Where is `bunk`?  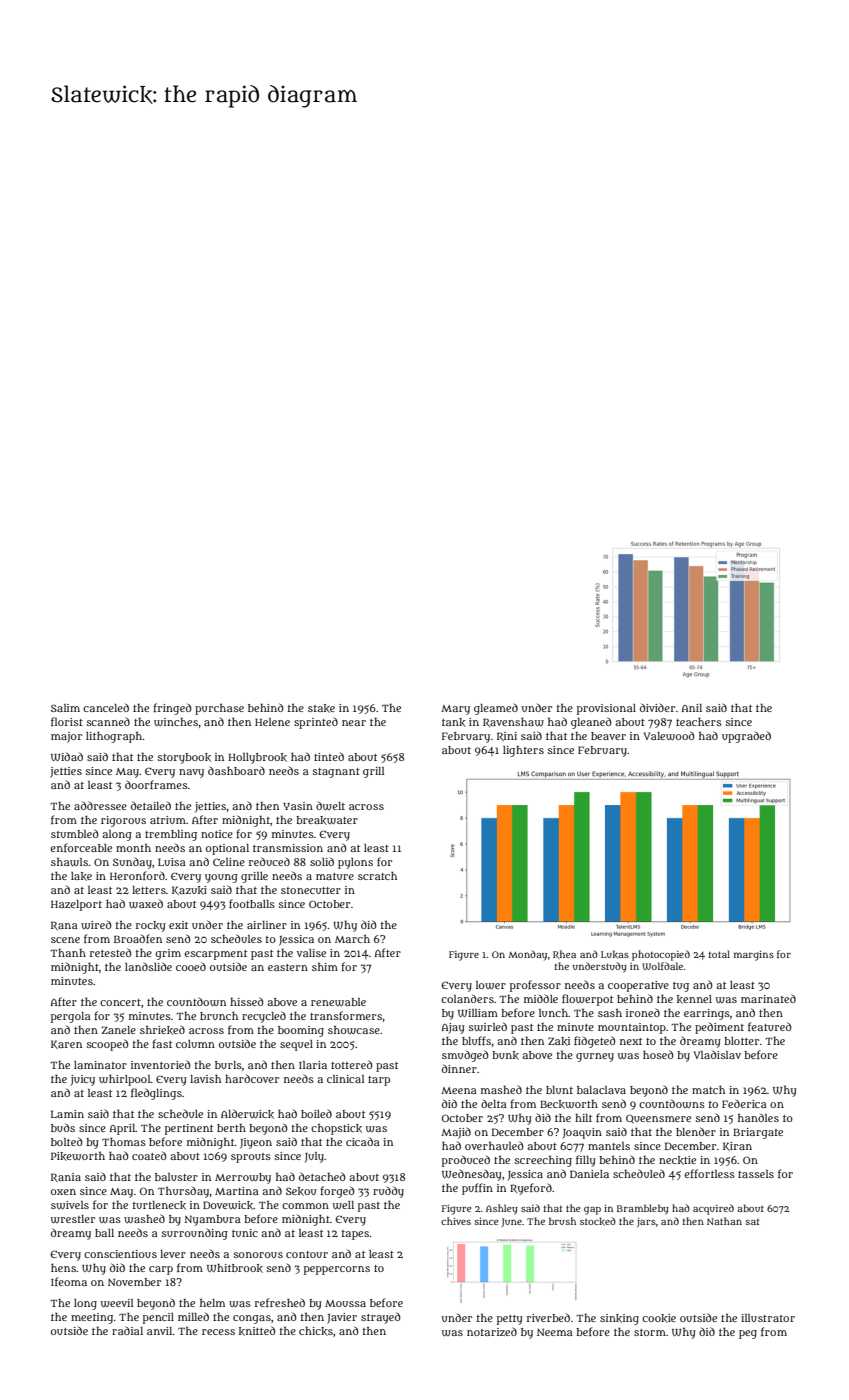 bunk is located at coordinates (505, 1055).
